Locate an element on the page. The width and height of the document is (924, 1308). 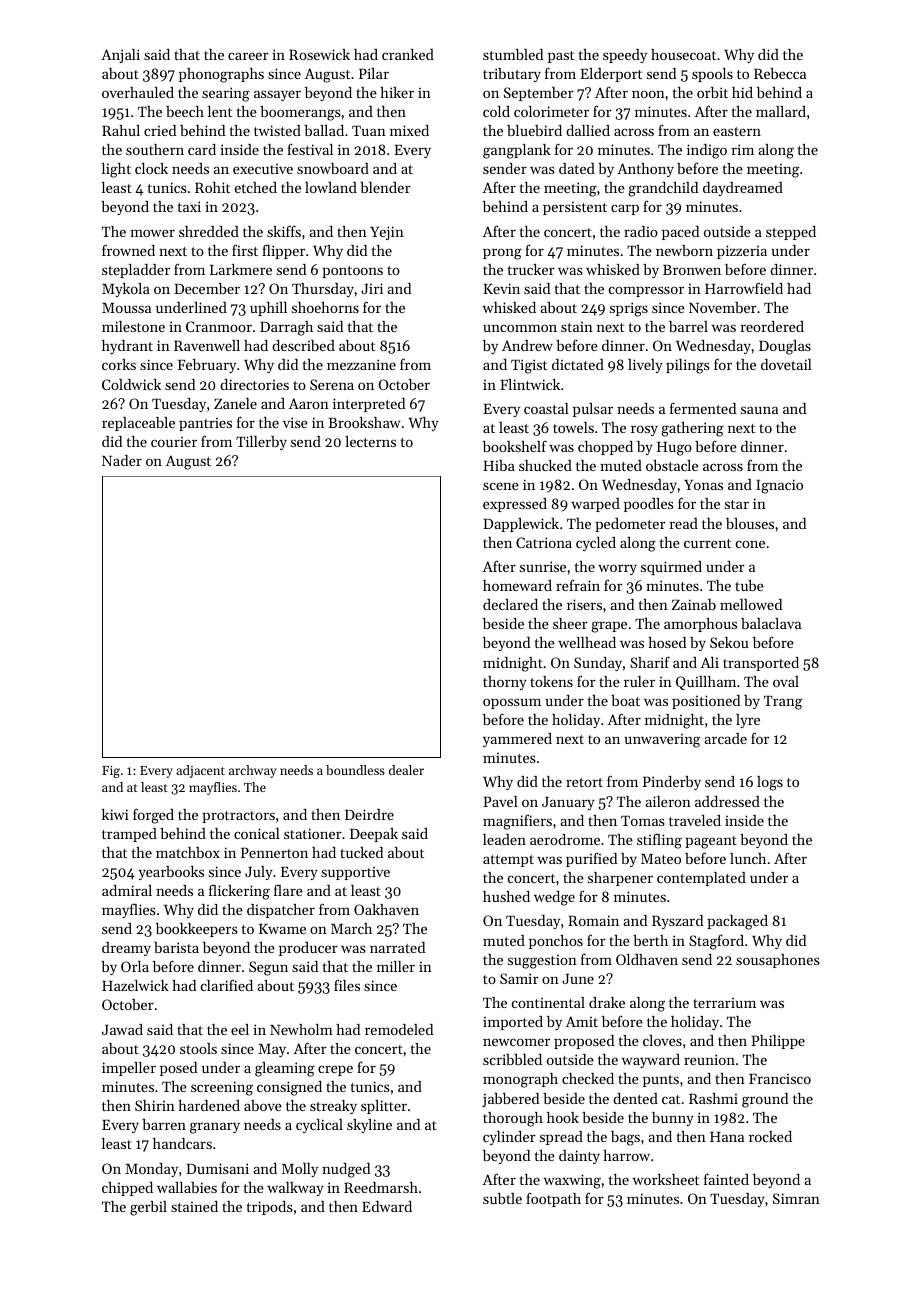
Ignacio is located at coordinates (779, 486).
